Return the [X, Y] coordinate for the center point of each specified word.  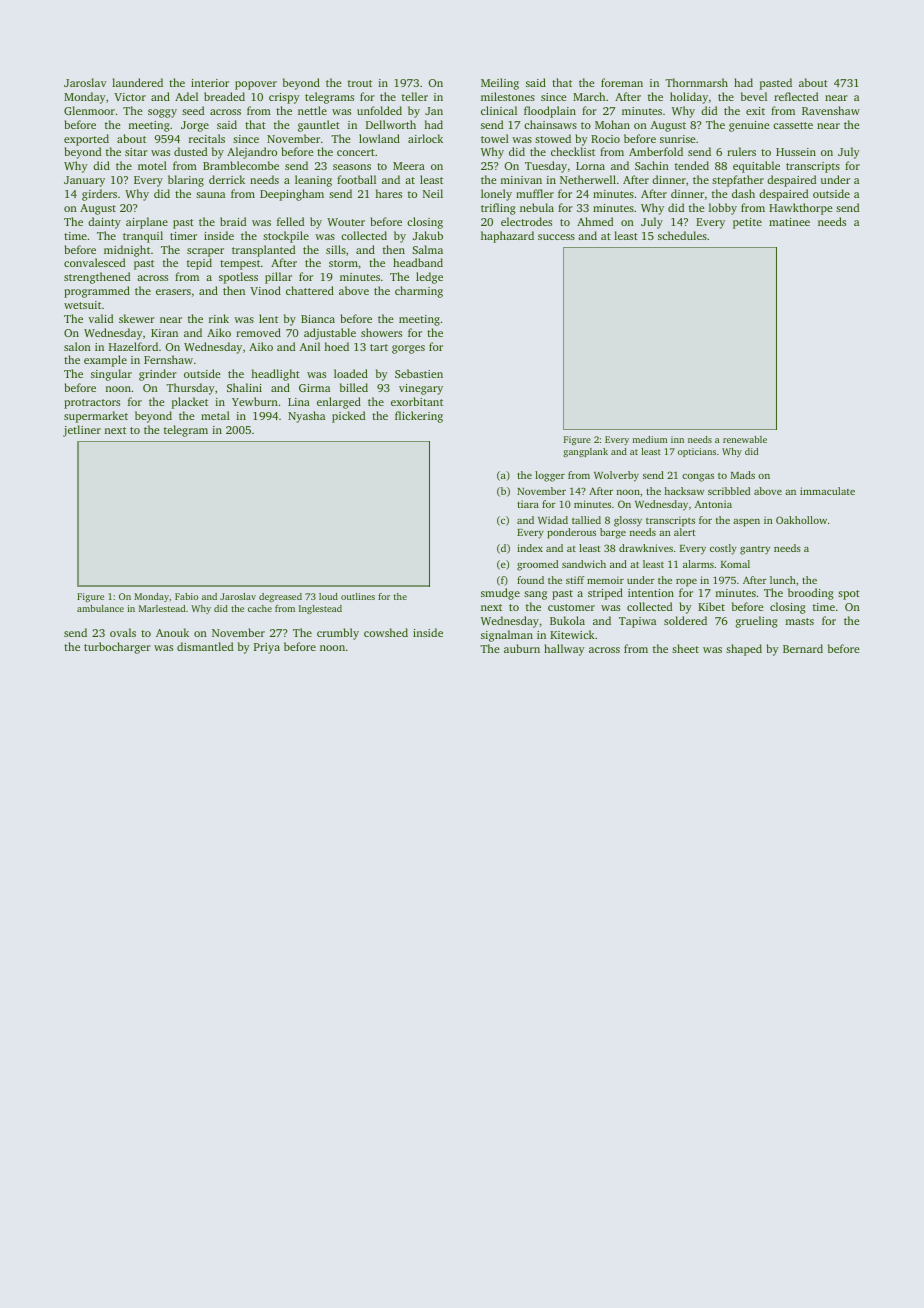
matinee [789, 222]
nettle [312, 110]
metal [215, 415]
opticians [697, 452]
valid [100, 318]
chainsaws [550, 124]
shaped [744, 650]
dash [743, 193]
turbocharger [117, 648]
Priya [267, 648]
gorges [408, 349]
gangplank [585, 452]
